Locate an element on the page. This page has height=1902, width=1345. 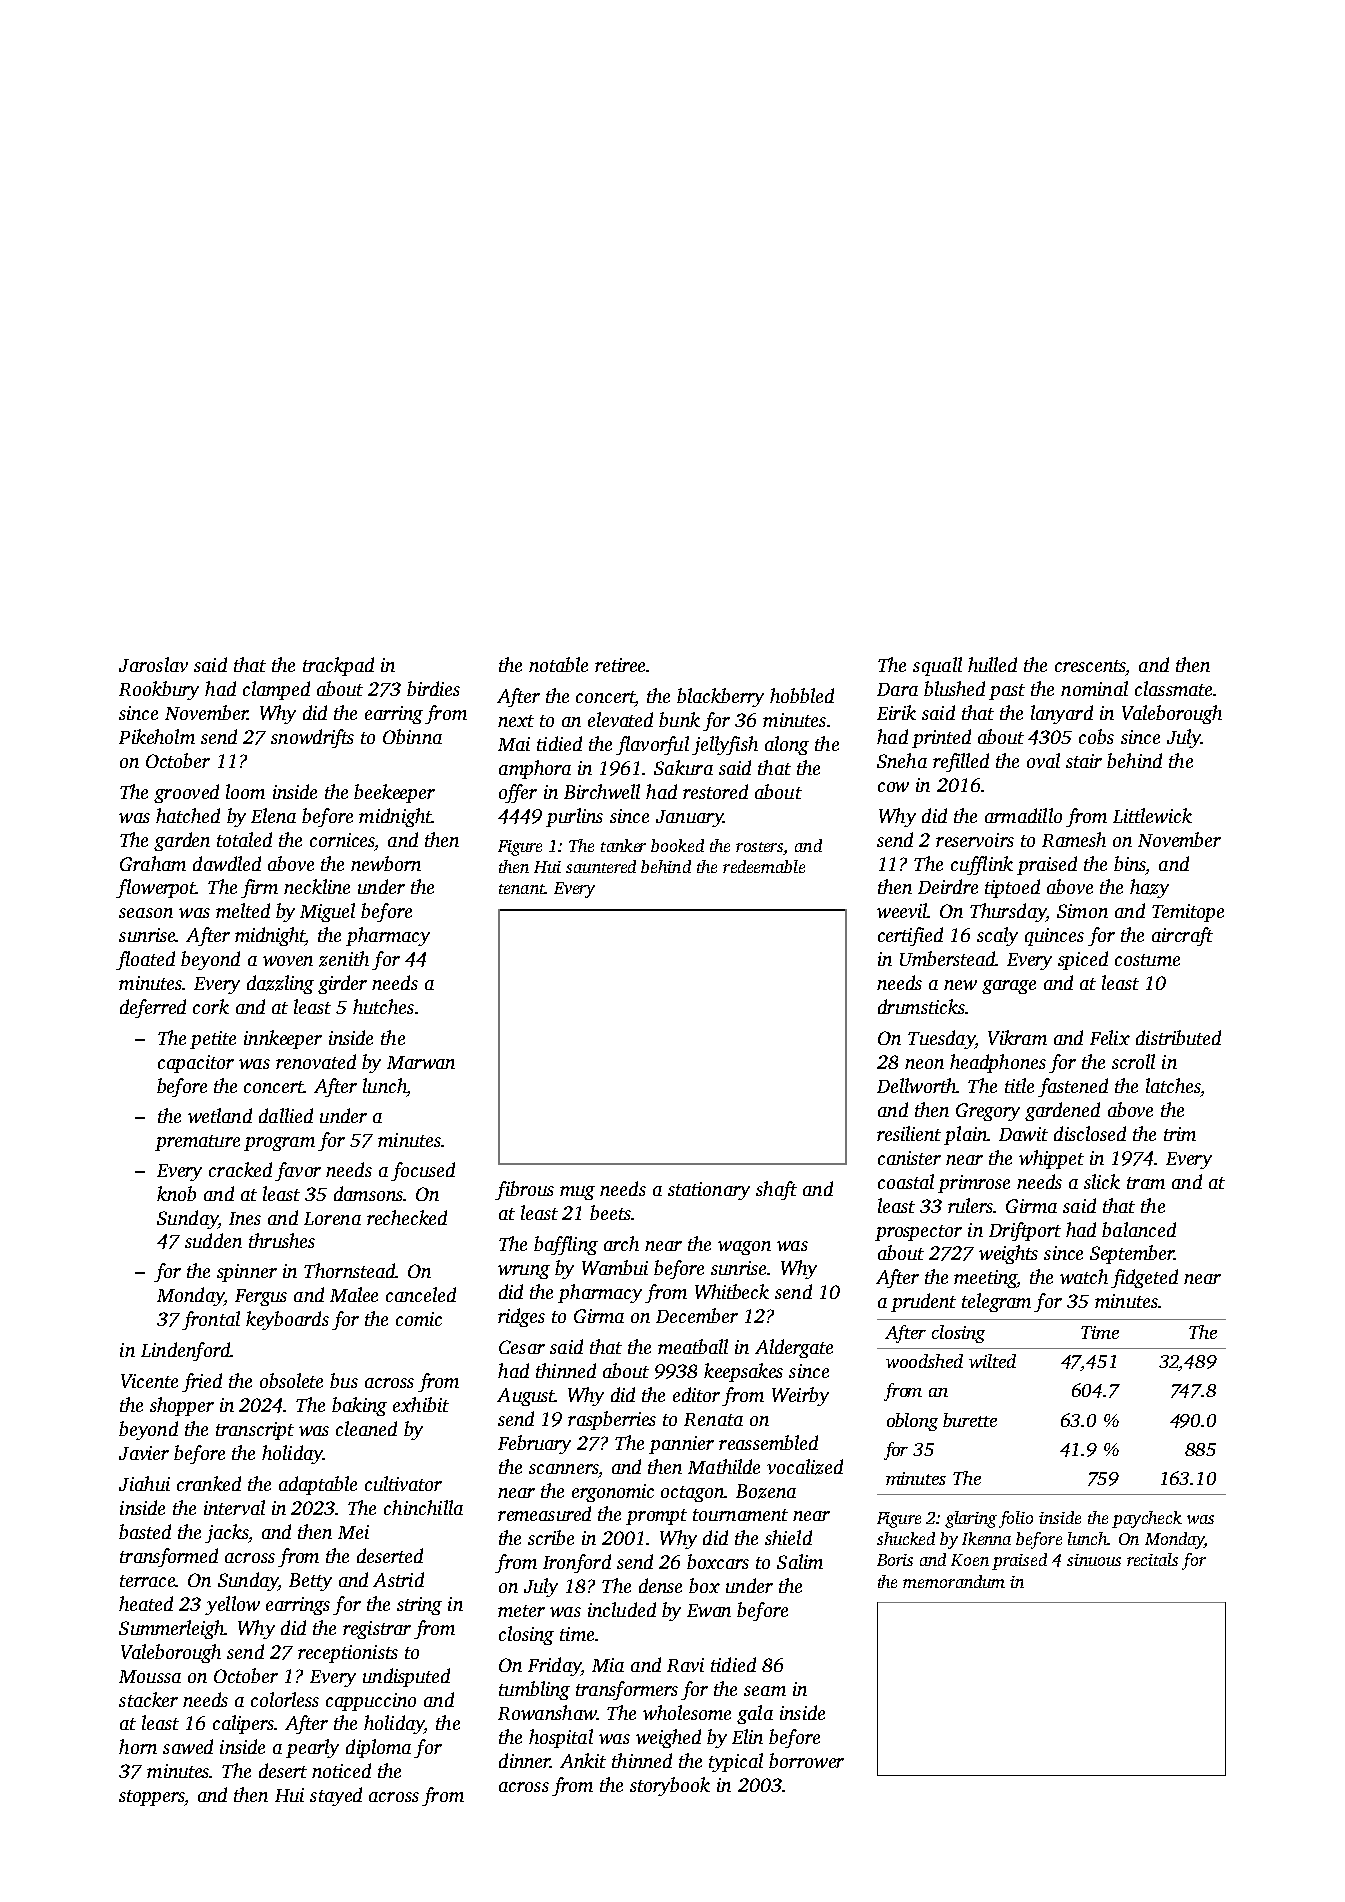
wilted is located at coordinates (992, 1361).
